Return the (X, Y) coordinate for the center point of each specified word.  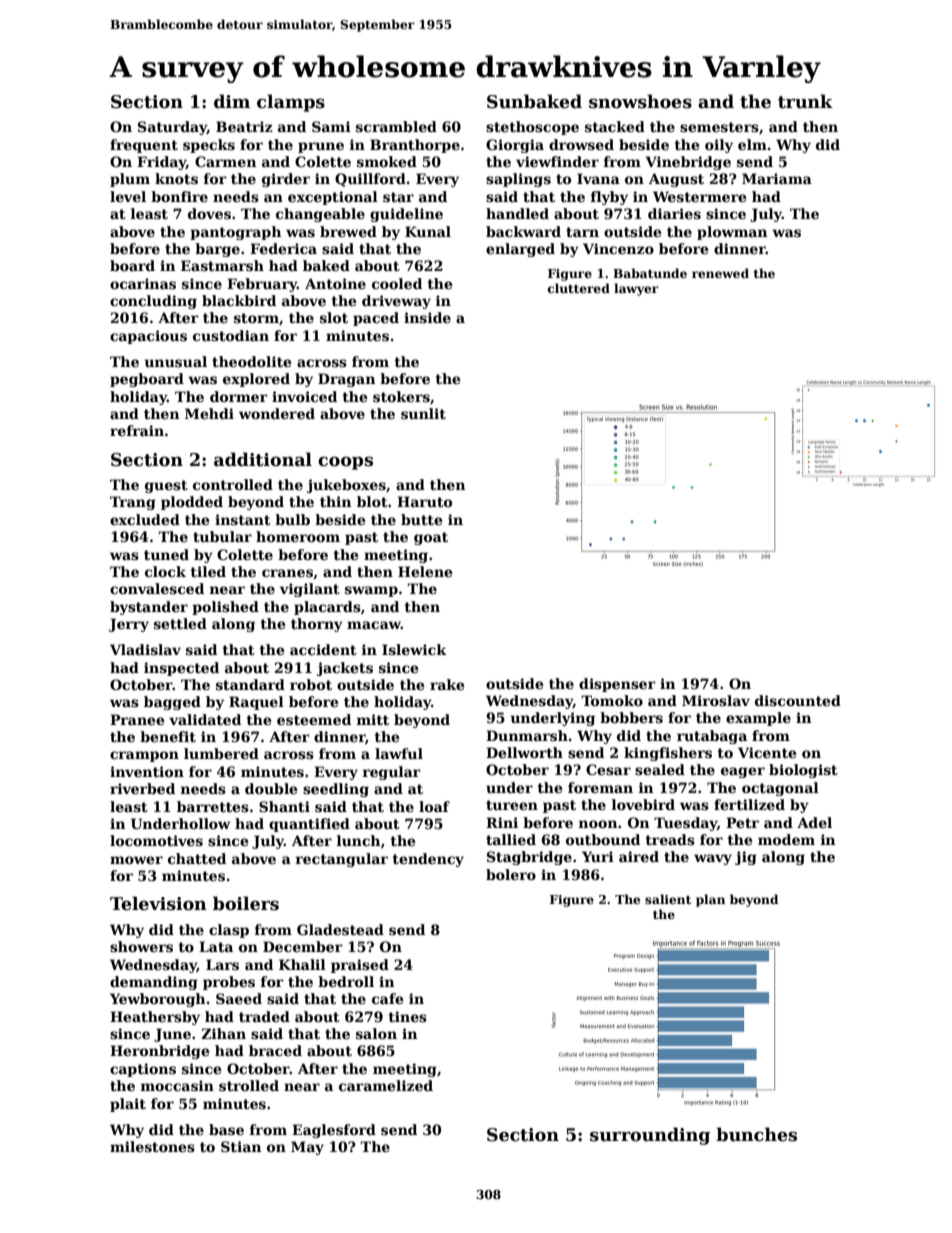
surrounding (650, 1136)
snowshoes (640, 101)
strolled (249, 1085)
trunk (805, 101)
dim (232, 101)
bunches (756, 1134)
